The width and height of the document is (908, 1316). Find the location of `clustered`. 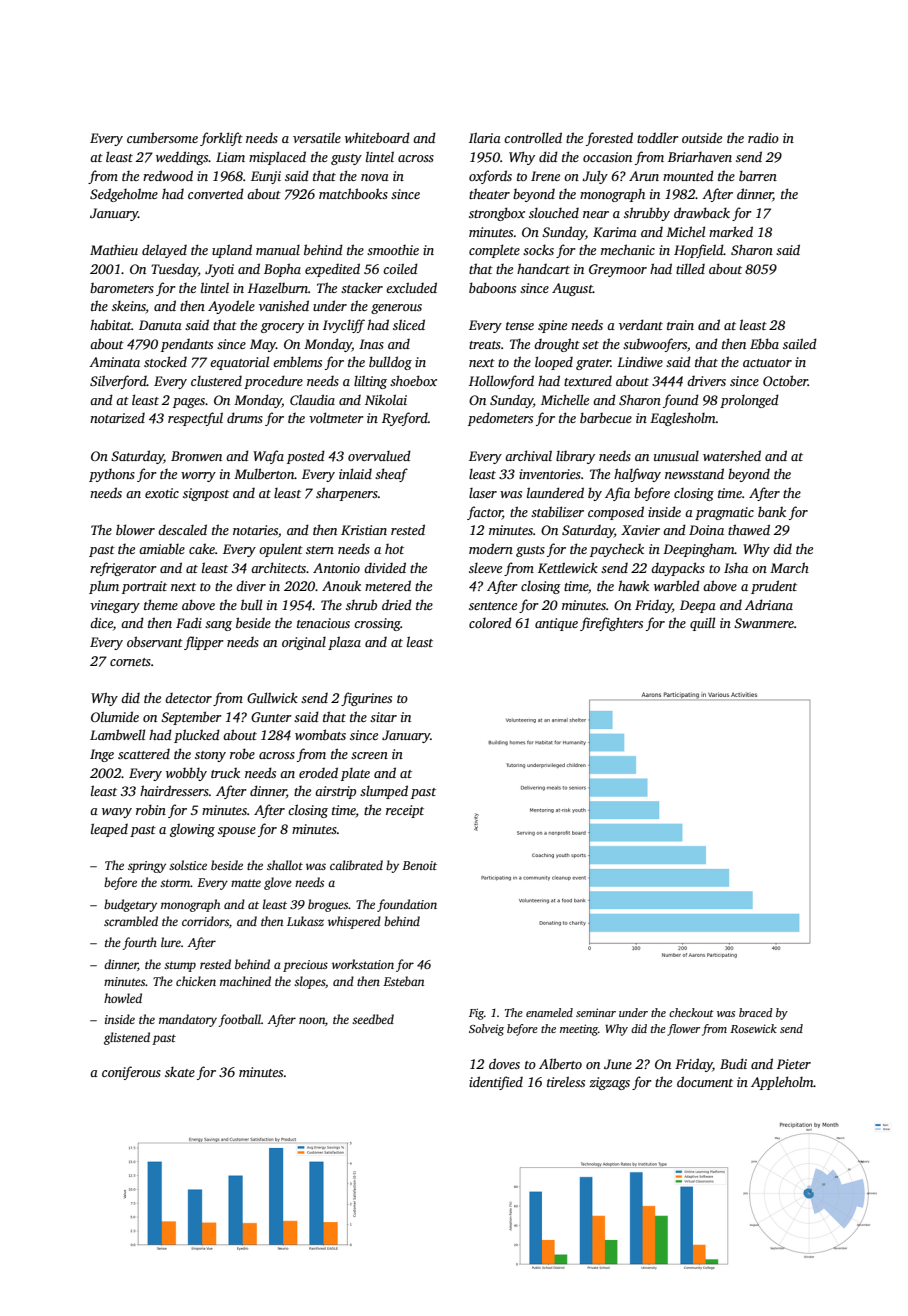

clustered is located at coordinates (216, 381).
